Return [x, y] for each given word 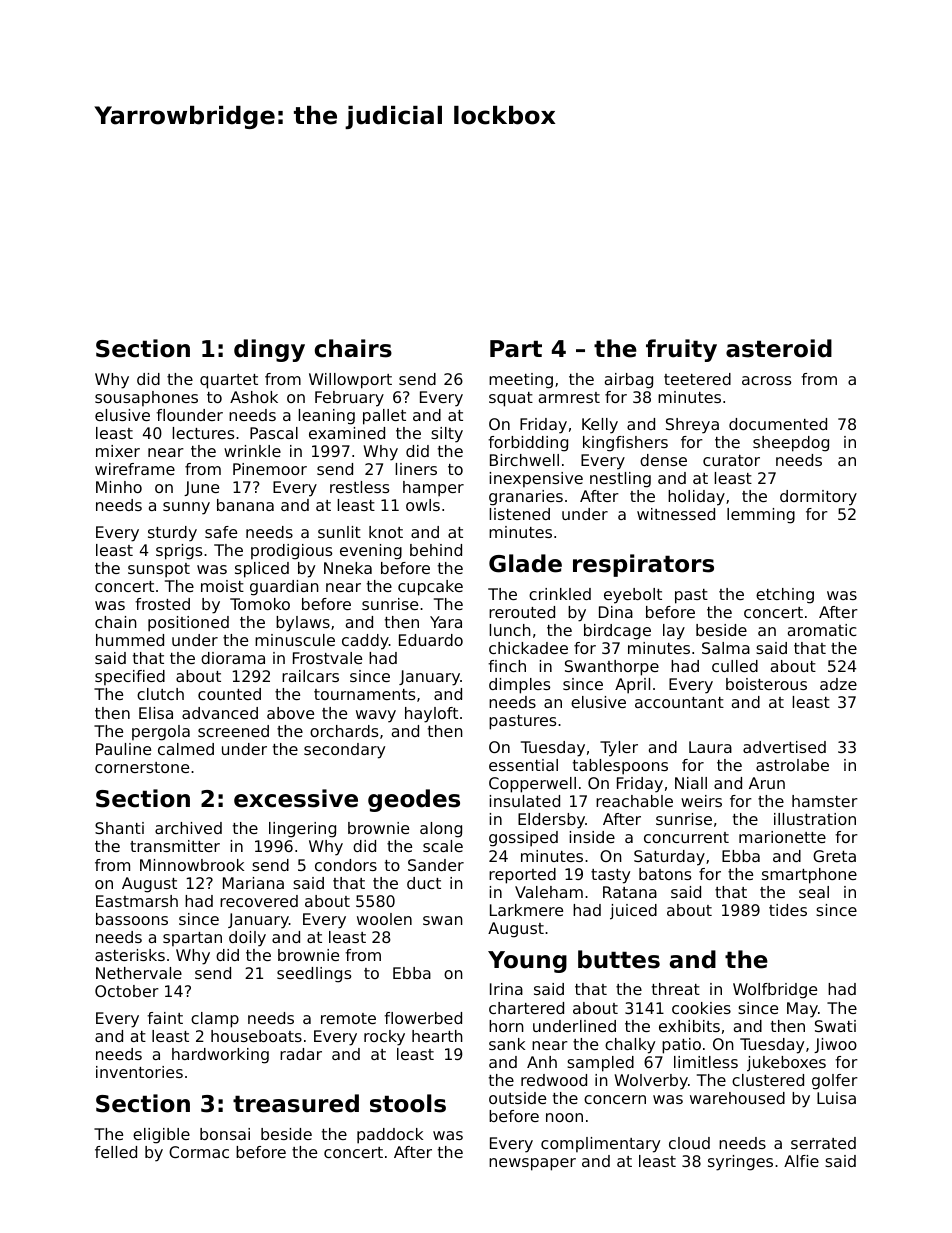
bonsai [225, 1134]
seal [814, 892]
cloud [689, 1143]
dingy [269, 350]
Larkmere [526, 910]
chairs [353, 348]
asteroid [779, 348]
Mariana [253, 883]
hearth [437, 1036]
